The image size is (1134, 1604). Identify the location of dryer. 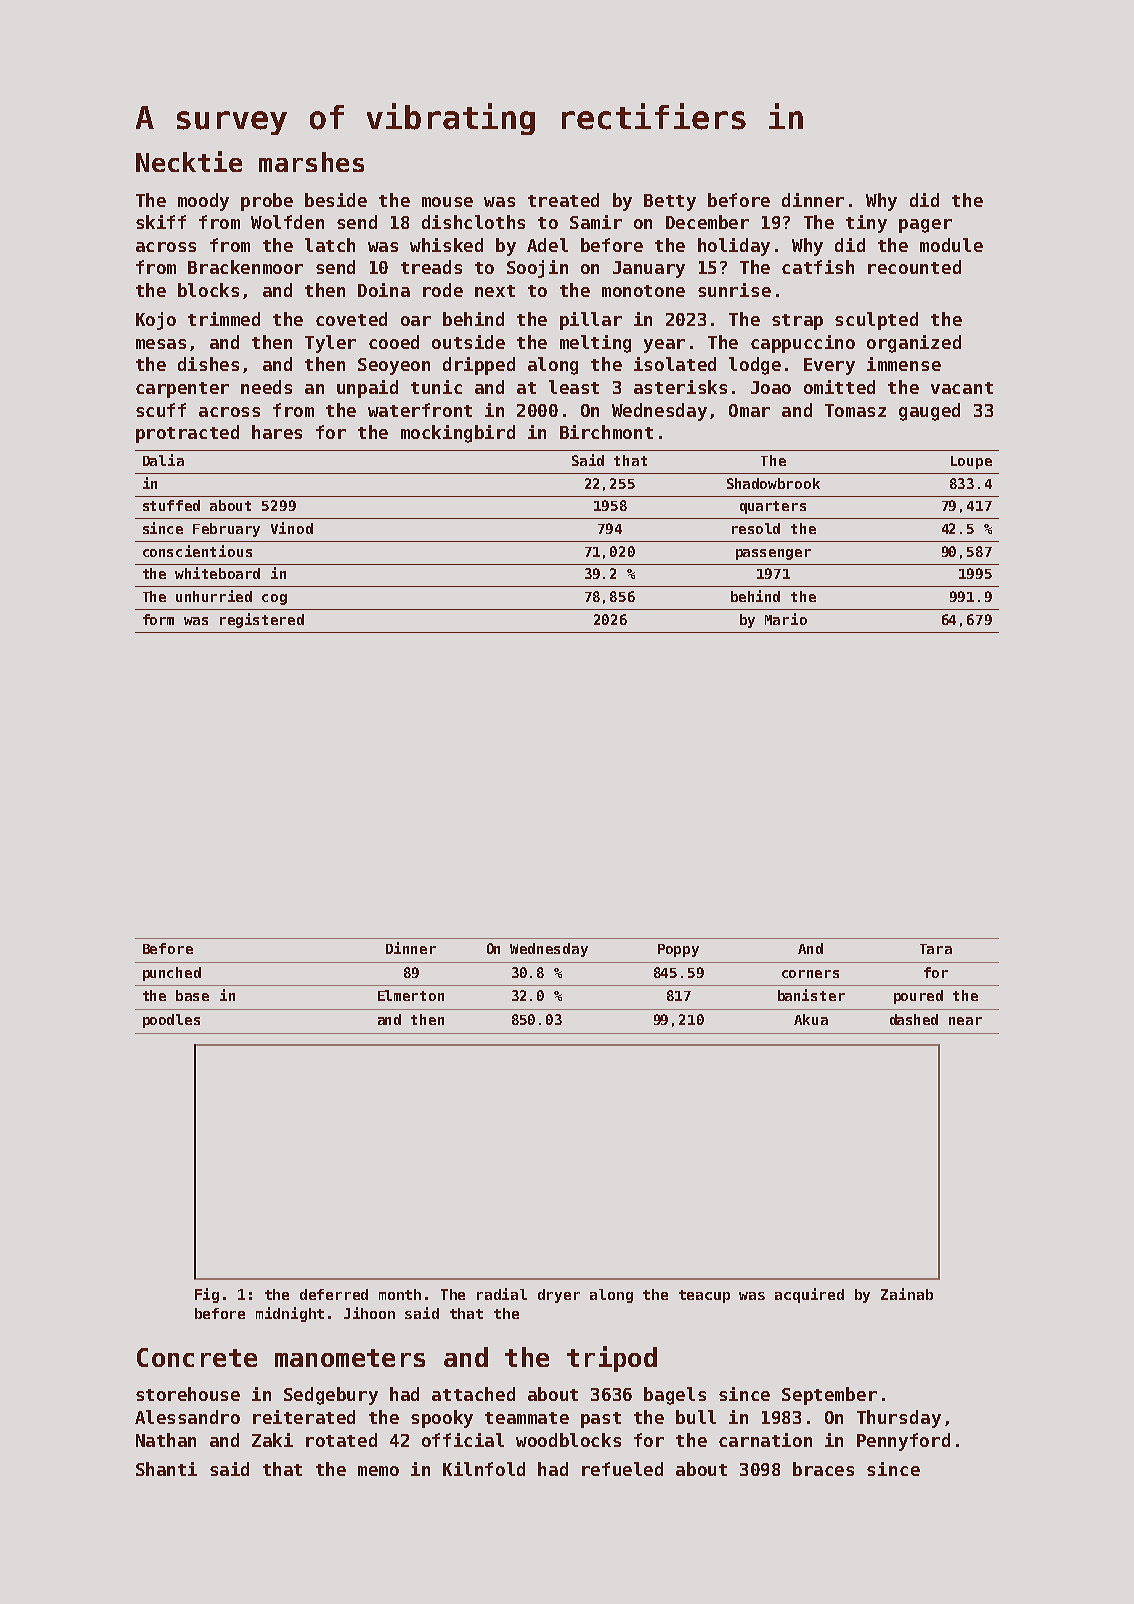
(559, 1296).
